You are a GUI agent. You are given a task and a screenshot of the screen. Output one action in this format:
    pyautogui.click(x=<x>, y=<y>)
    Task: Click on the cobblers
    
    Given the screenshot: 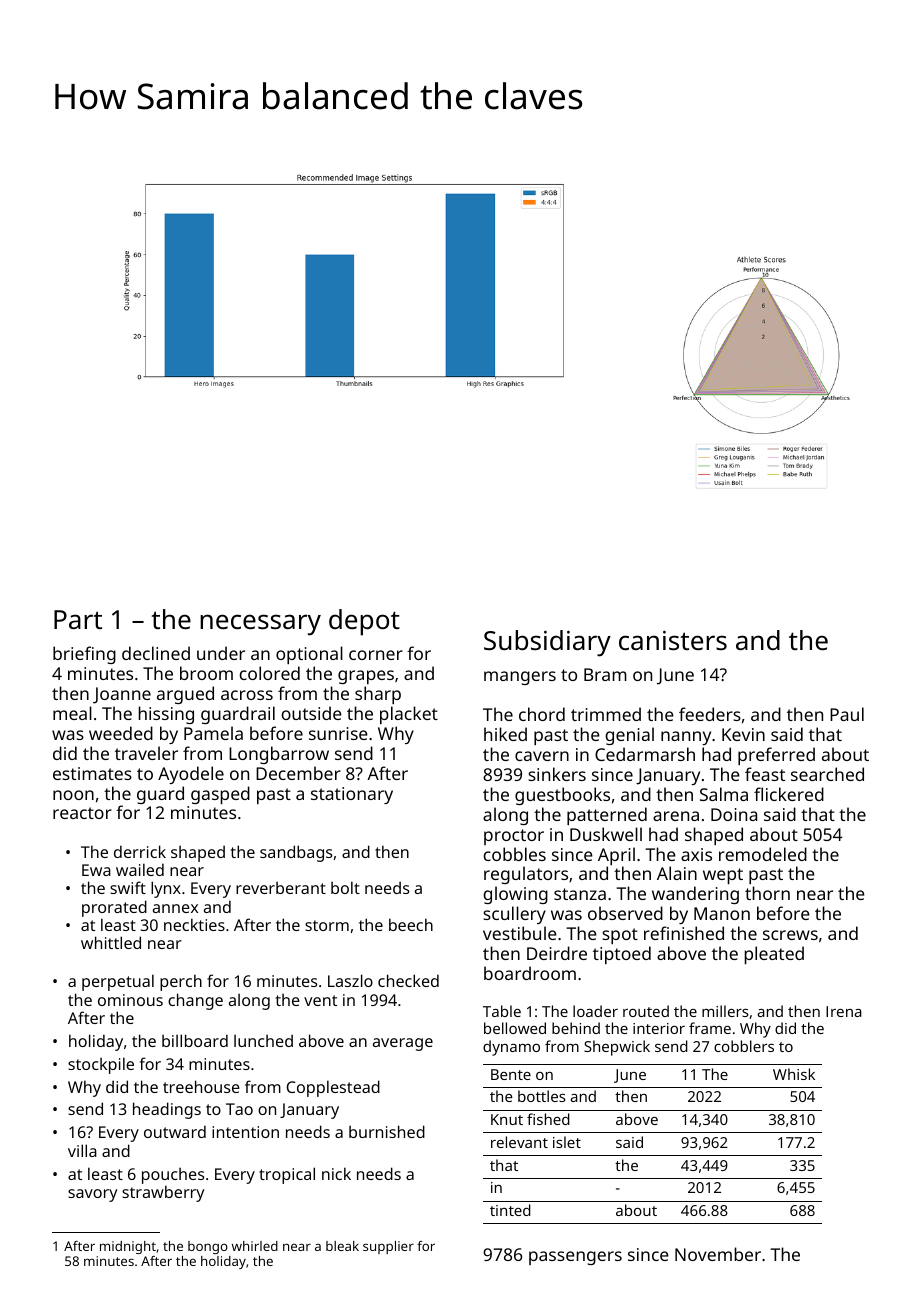 What is the action you would take?
    pyautogui.click(x=744, y=1046)
